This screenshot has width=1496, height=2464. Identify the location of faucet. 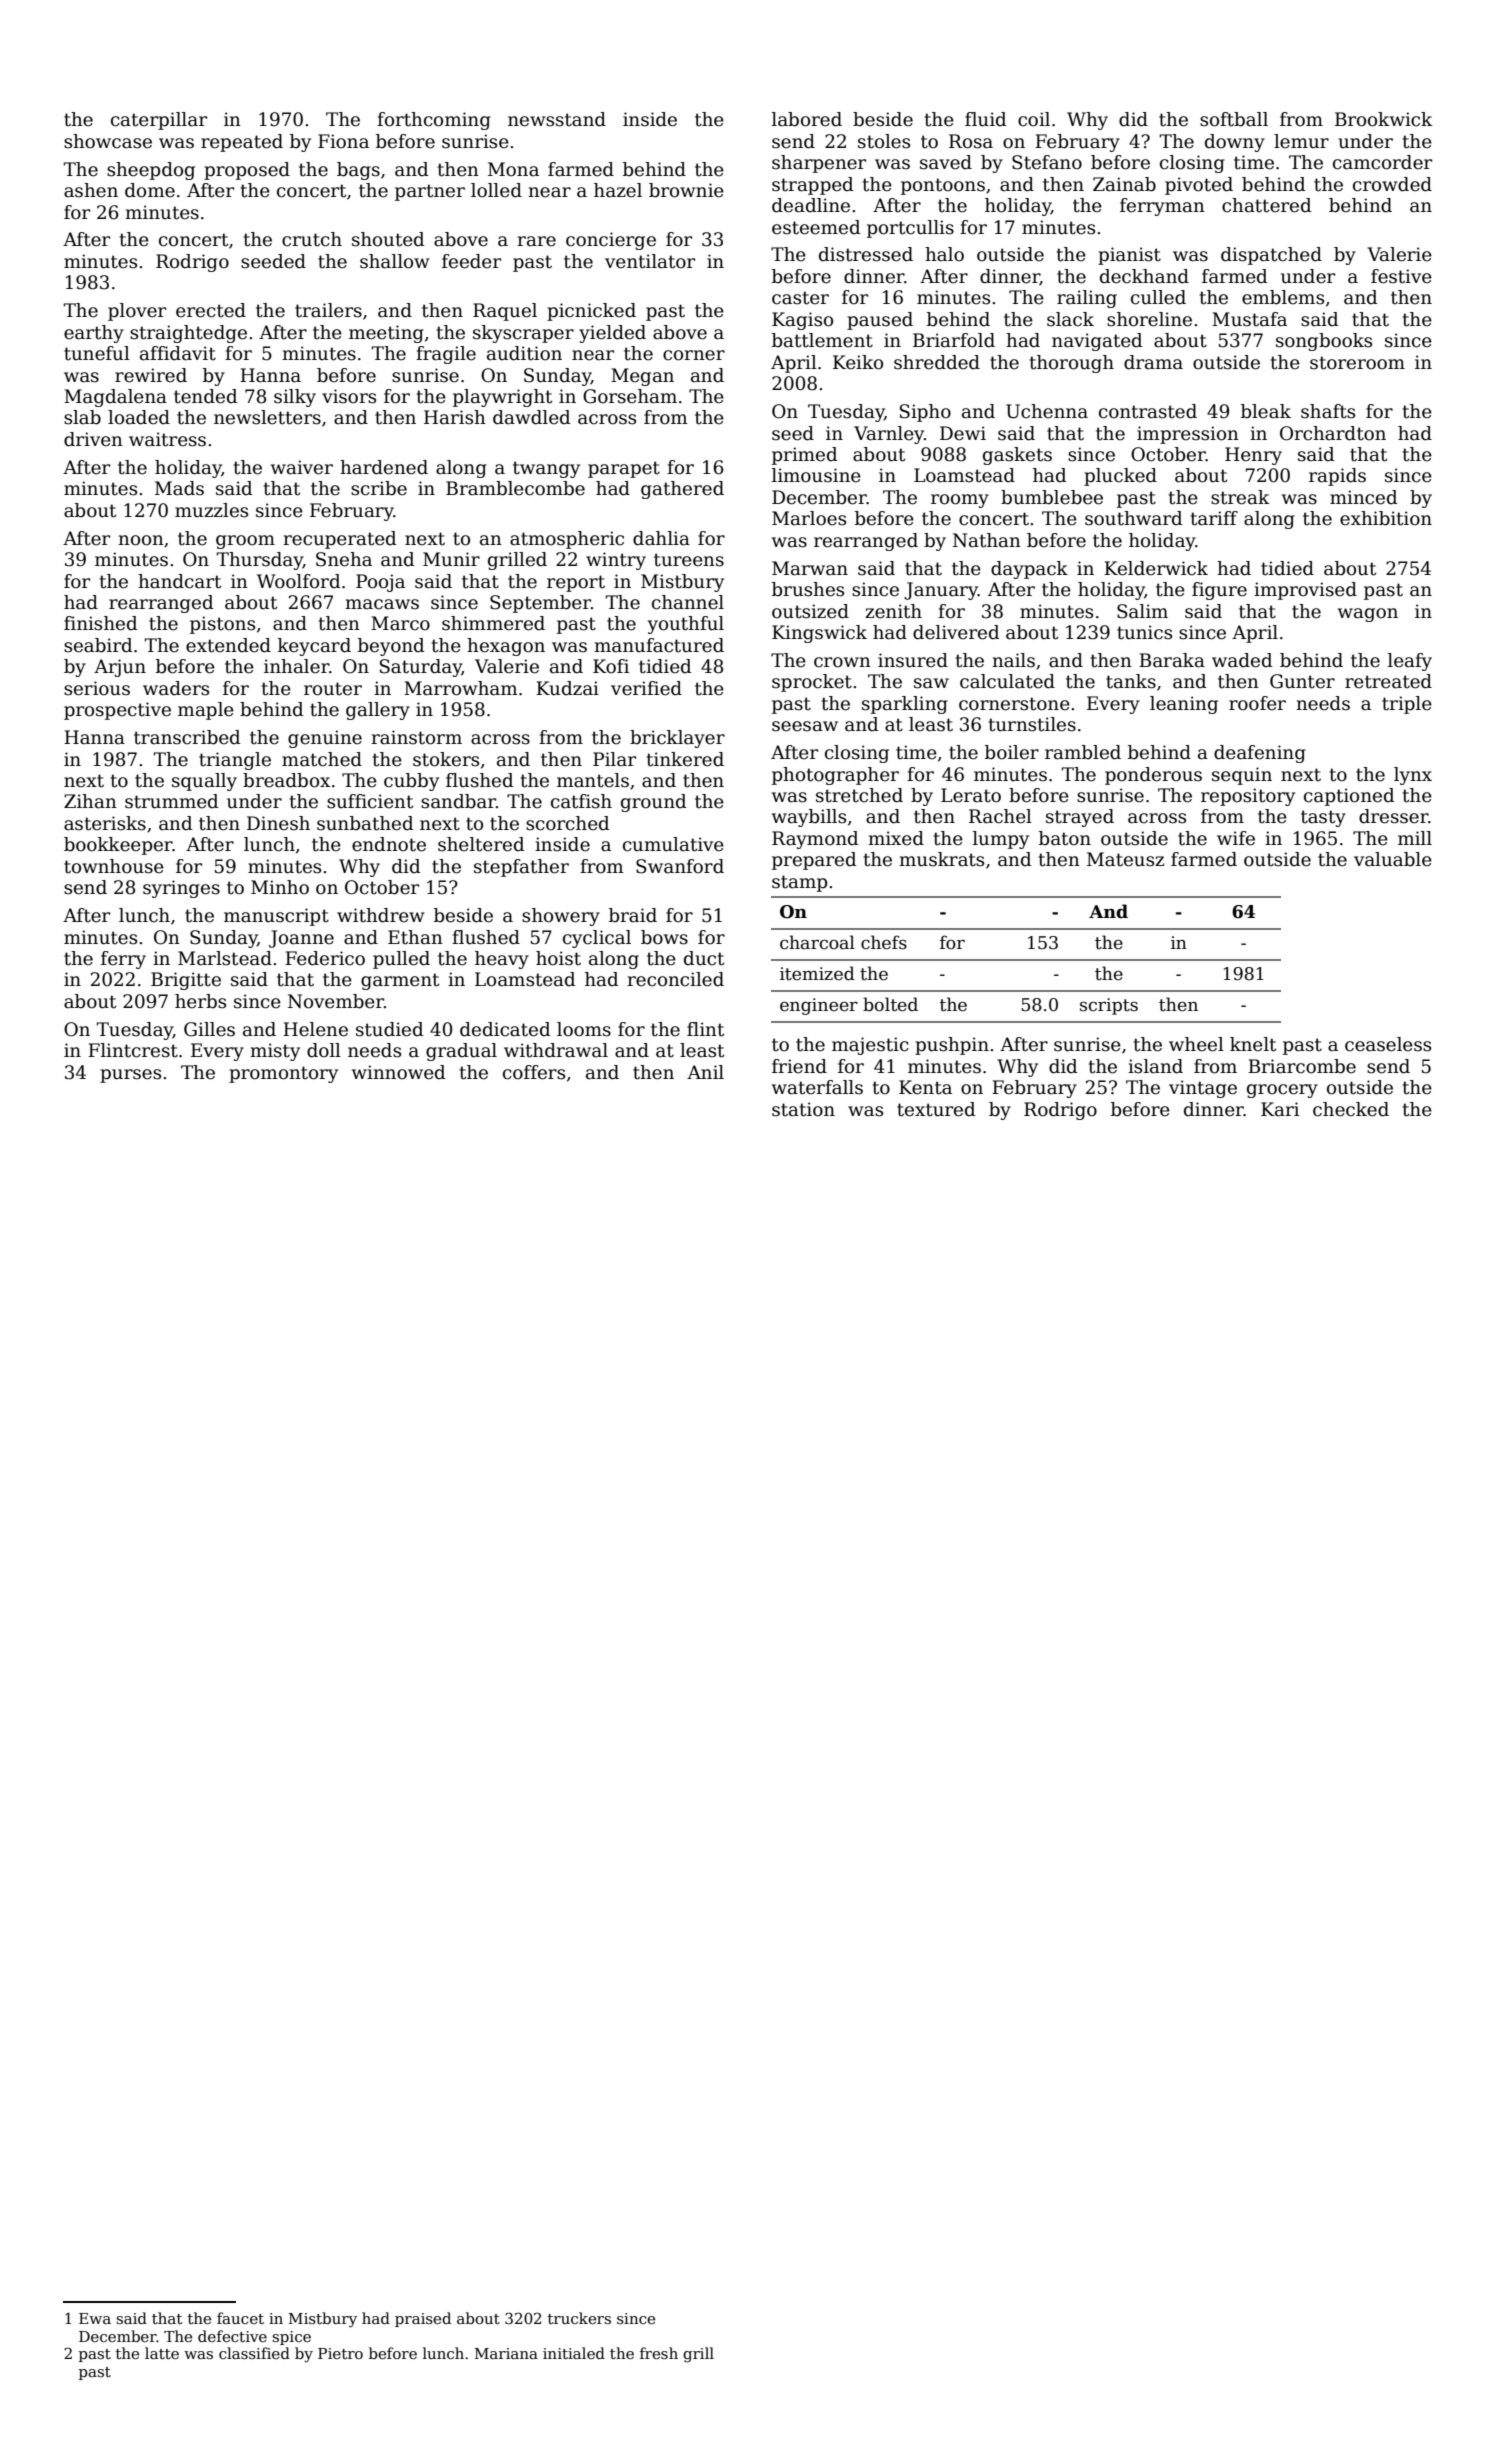
(240, 2318).
